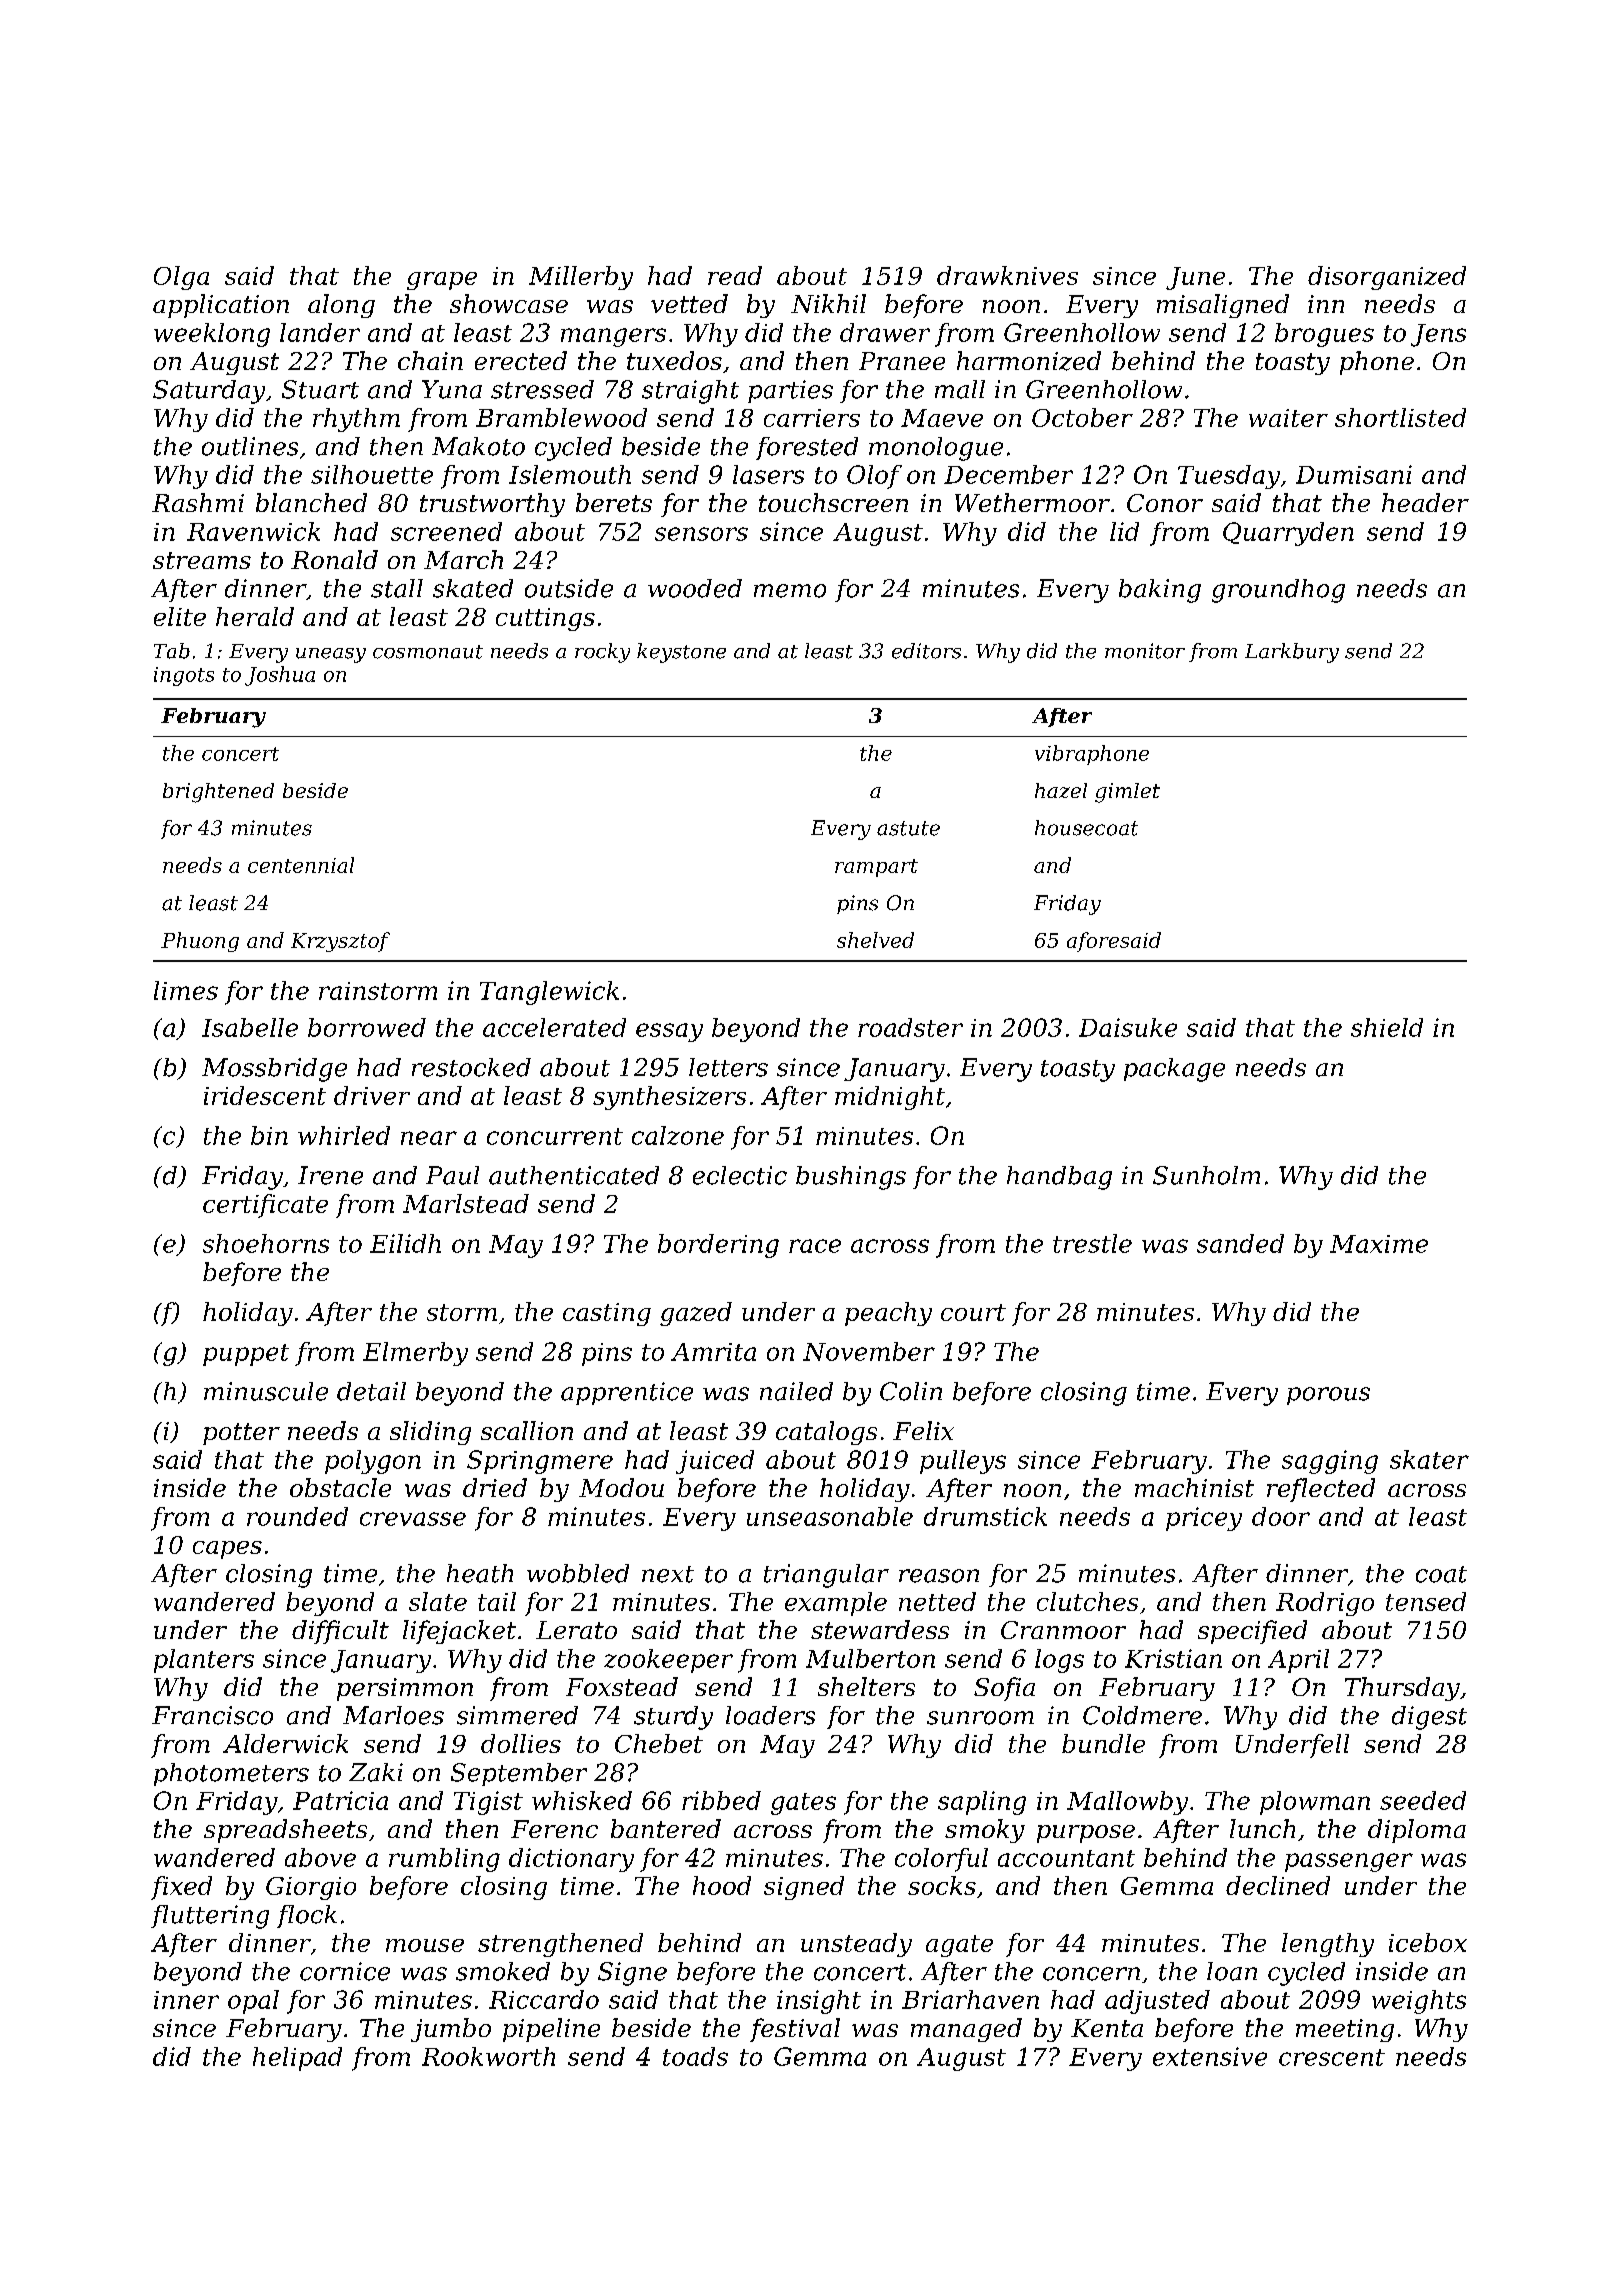 The width and height of the document is (1620, 2292). I want to click on helipad, so click(297, 2059).
